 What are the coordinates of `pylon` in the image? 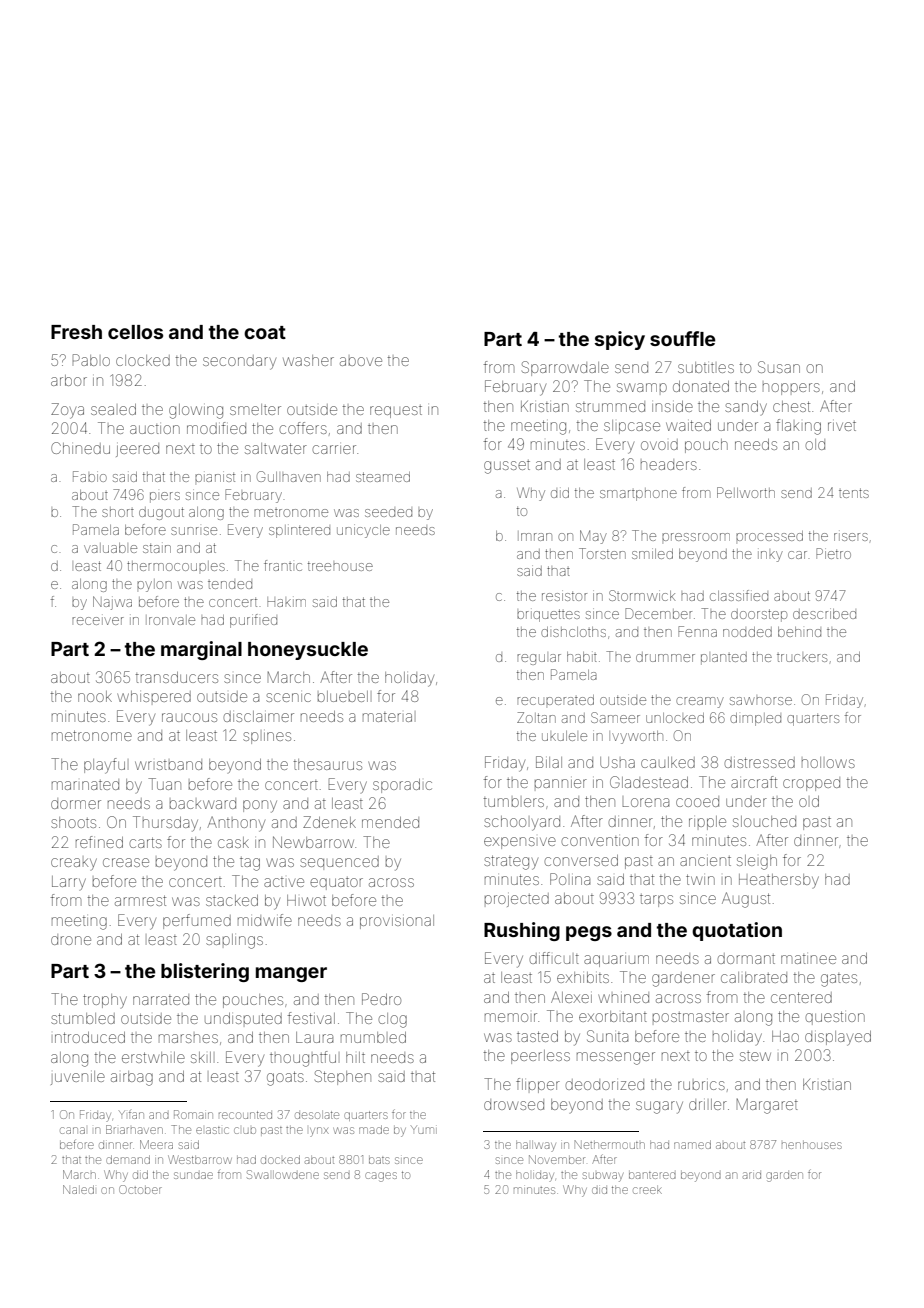 It's located at (154, 585).
